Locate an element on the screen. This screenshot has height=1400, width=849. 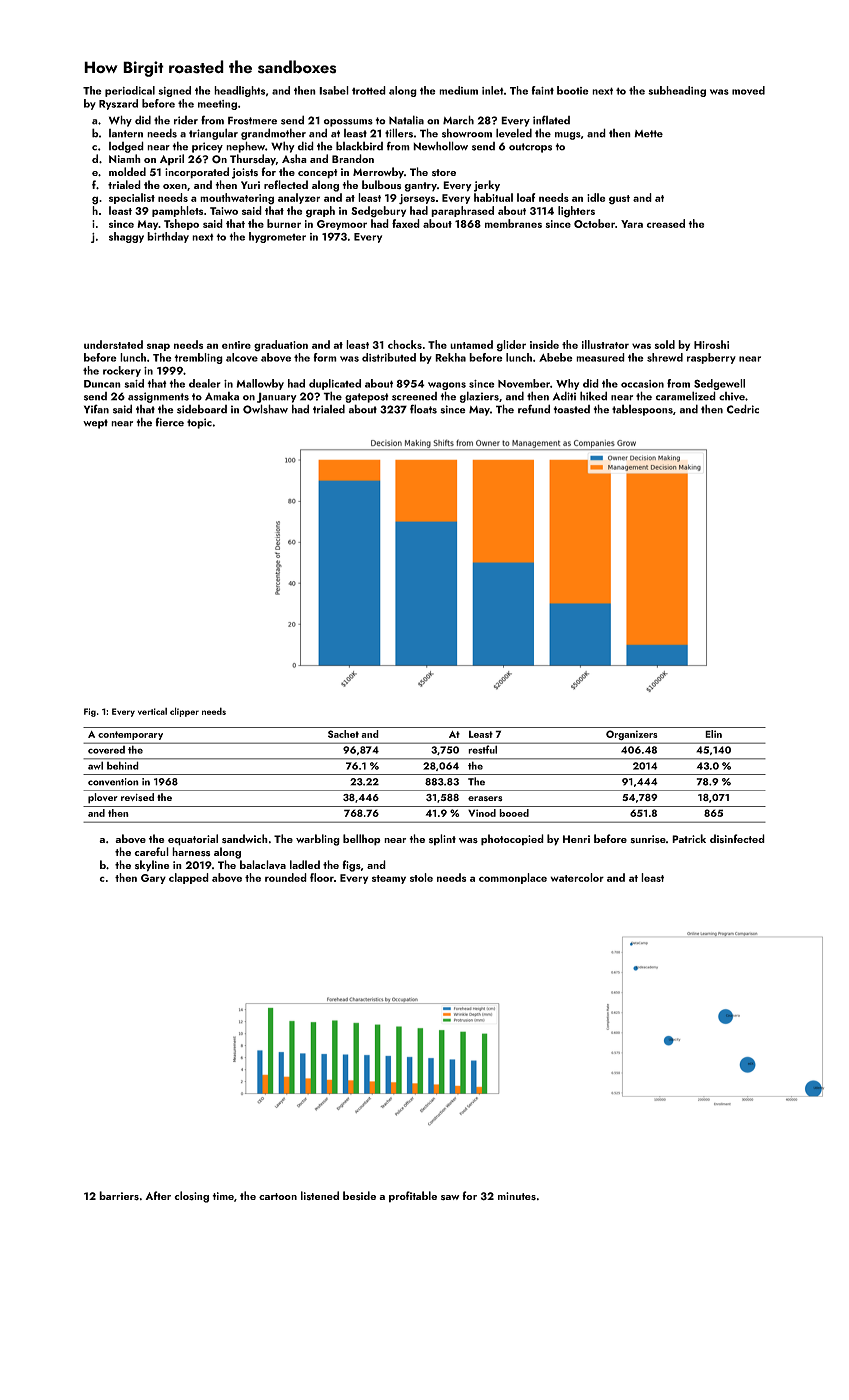
closing is located at coordinates (191, 1197).
